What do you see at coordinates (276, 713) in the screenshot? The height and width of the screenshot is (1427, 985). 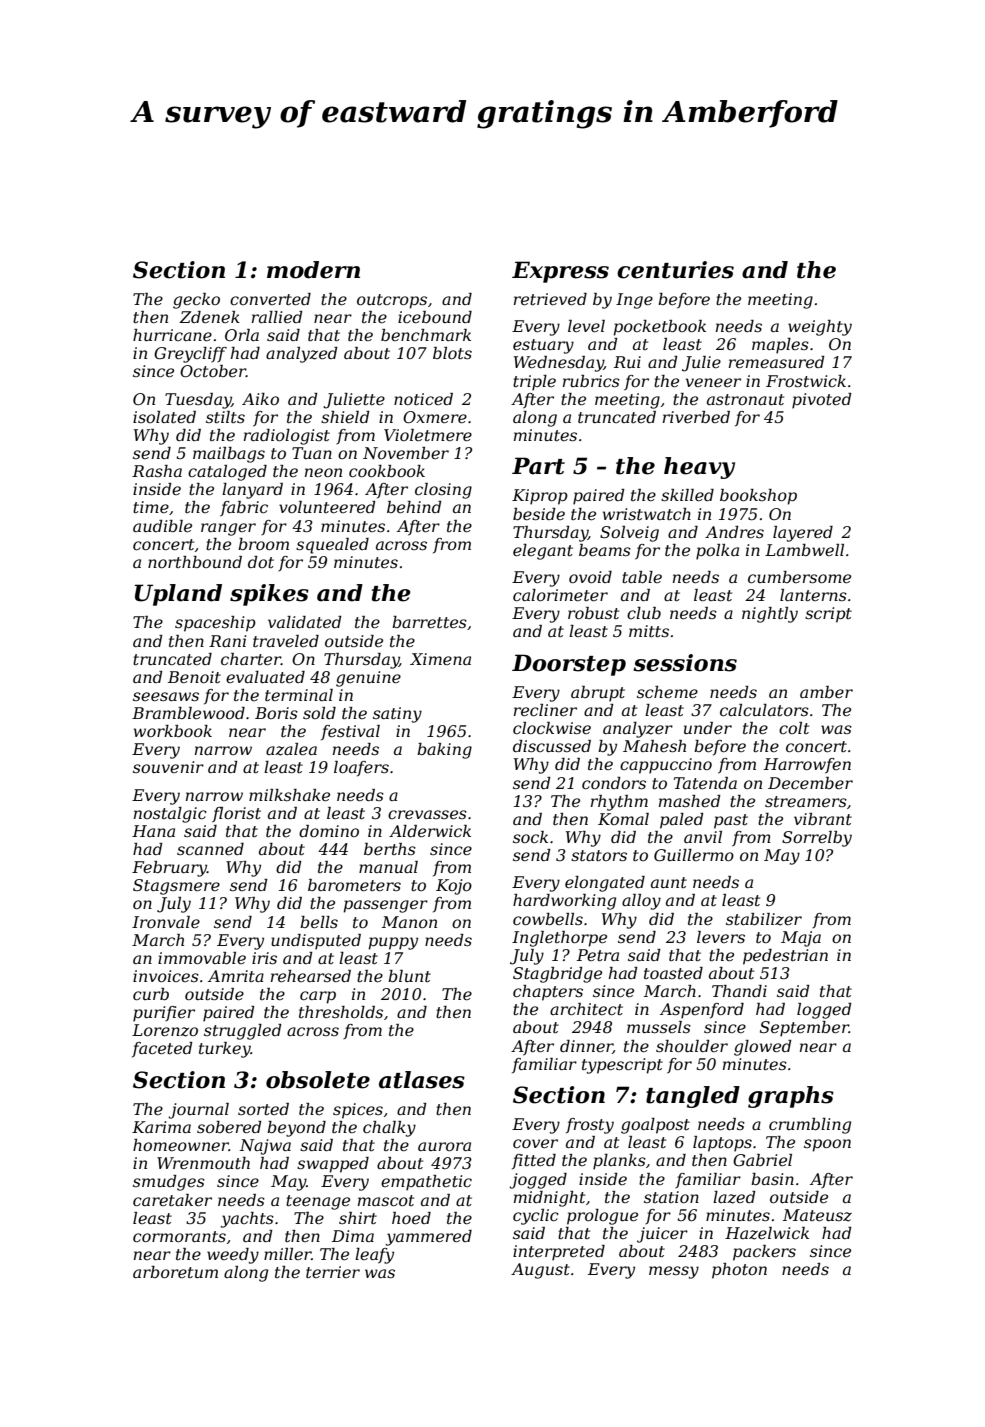 I see `Boris` at bounding box center [276, 713].
